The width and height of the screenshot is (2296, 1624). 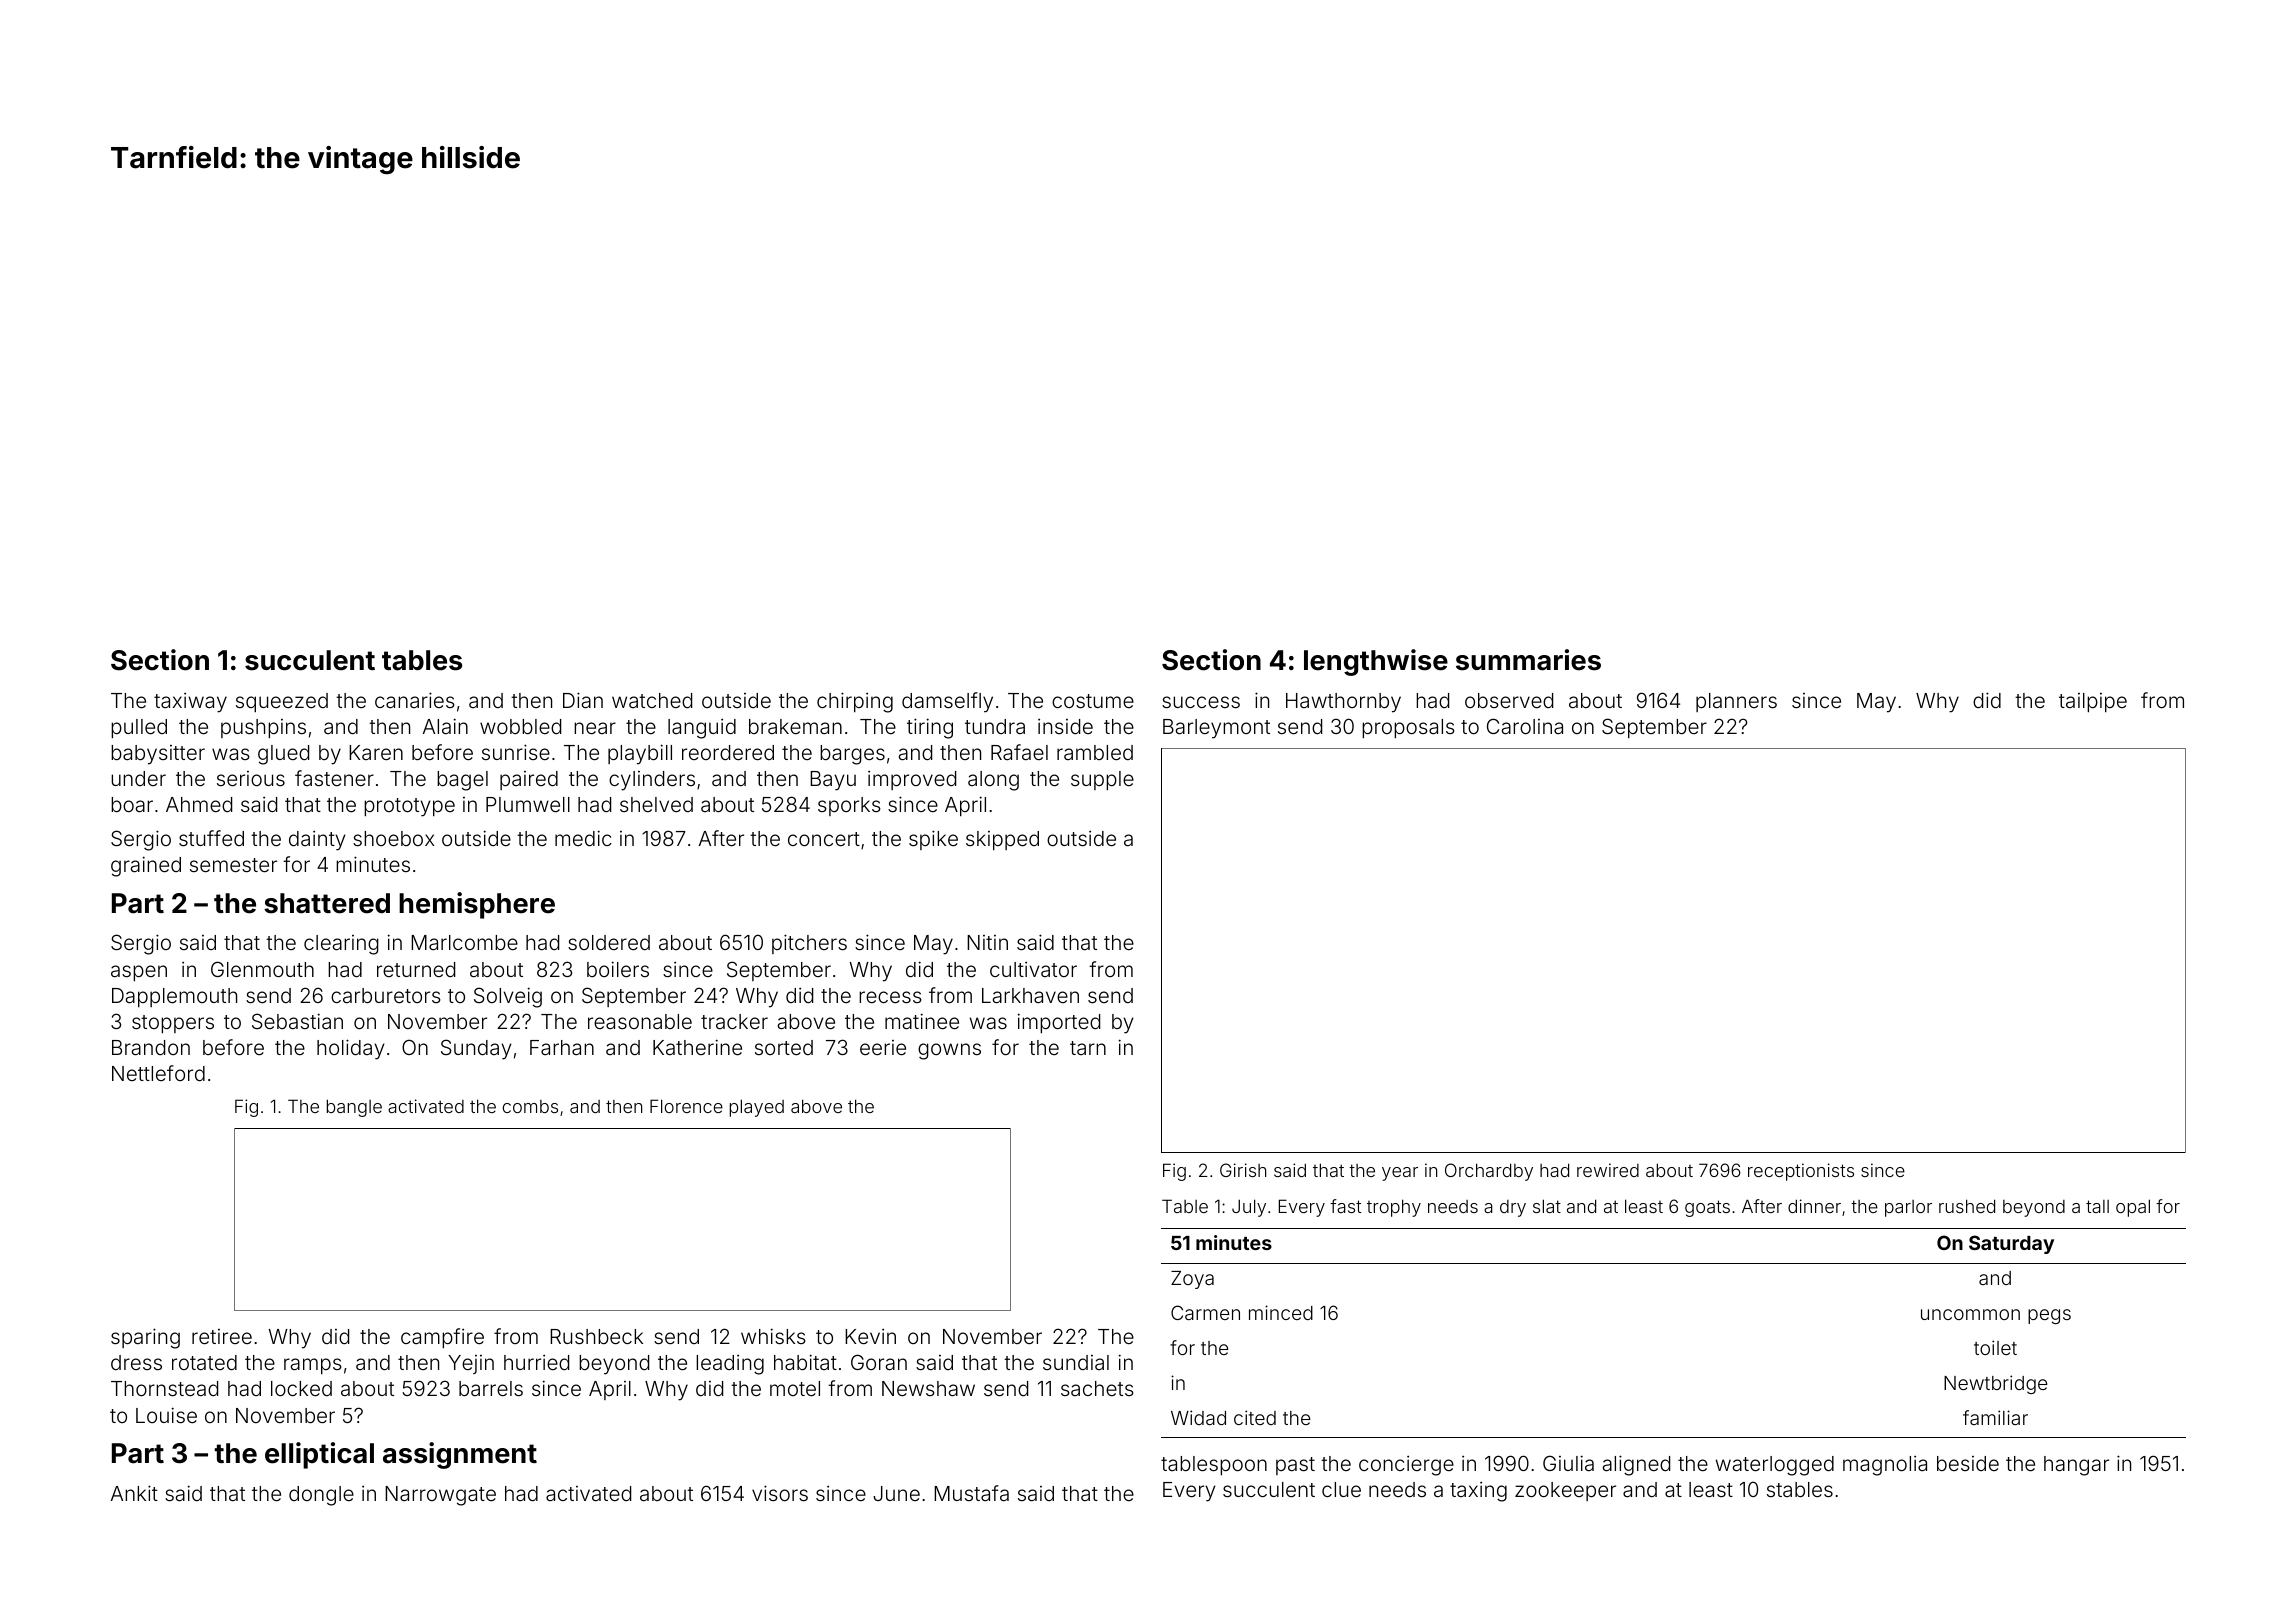 I want to click on Larkhaven, so click(x=1030, y=995).
